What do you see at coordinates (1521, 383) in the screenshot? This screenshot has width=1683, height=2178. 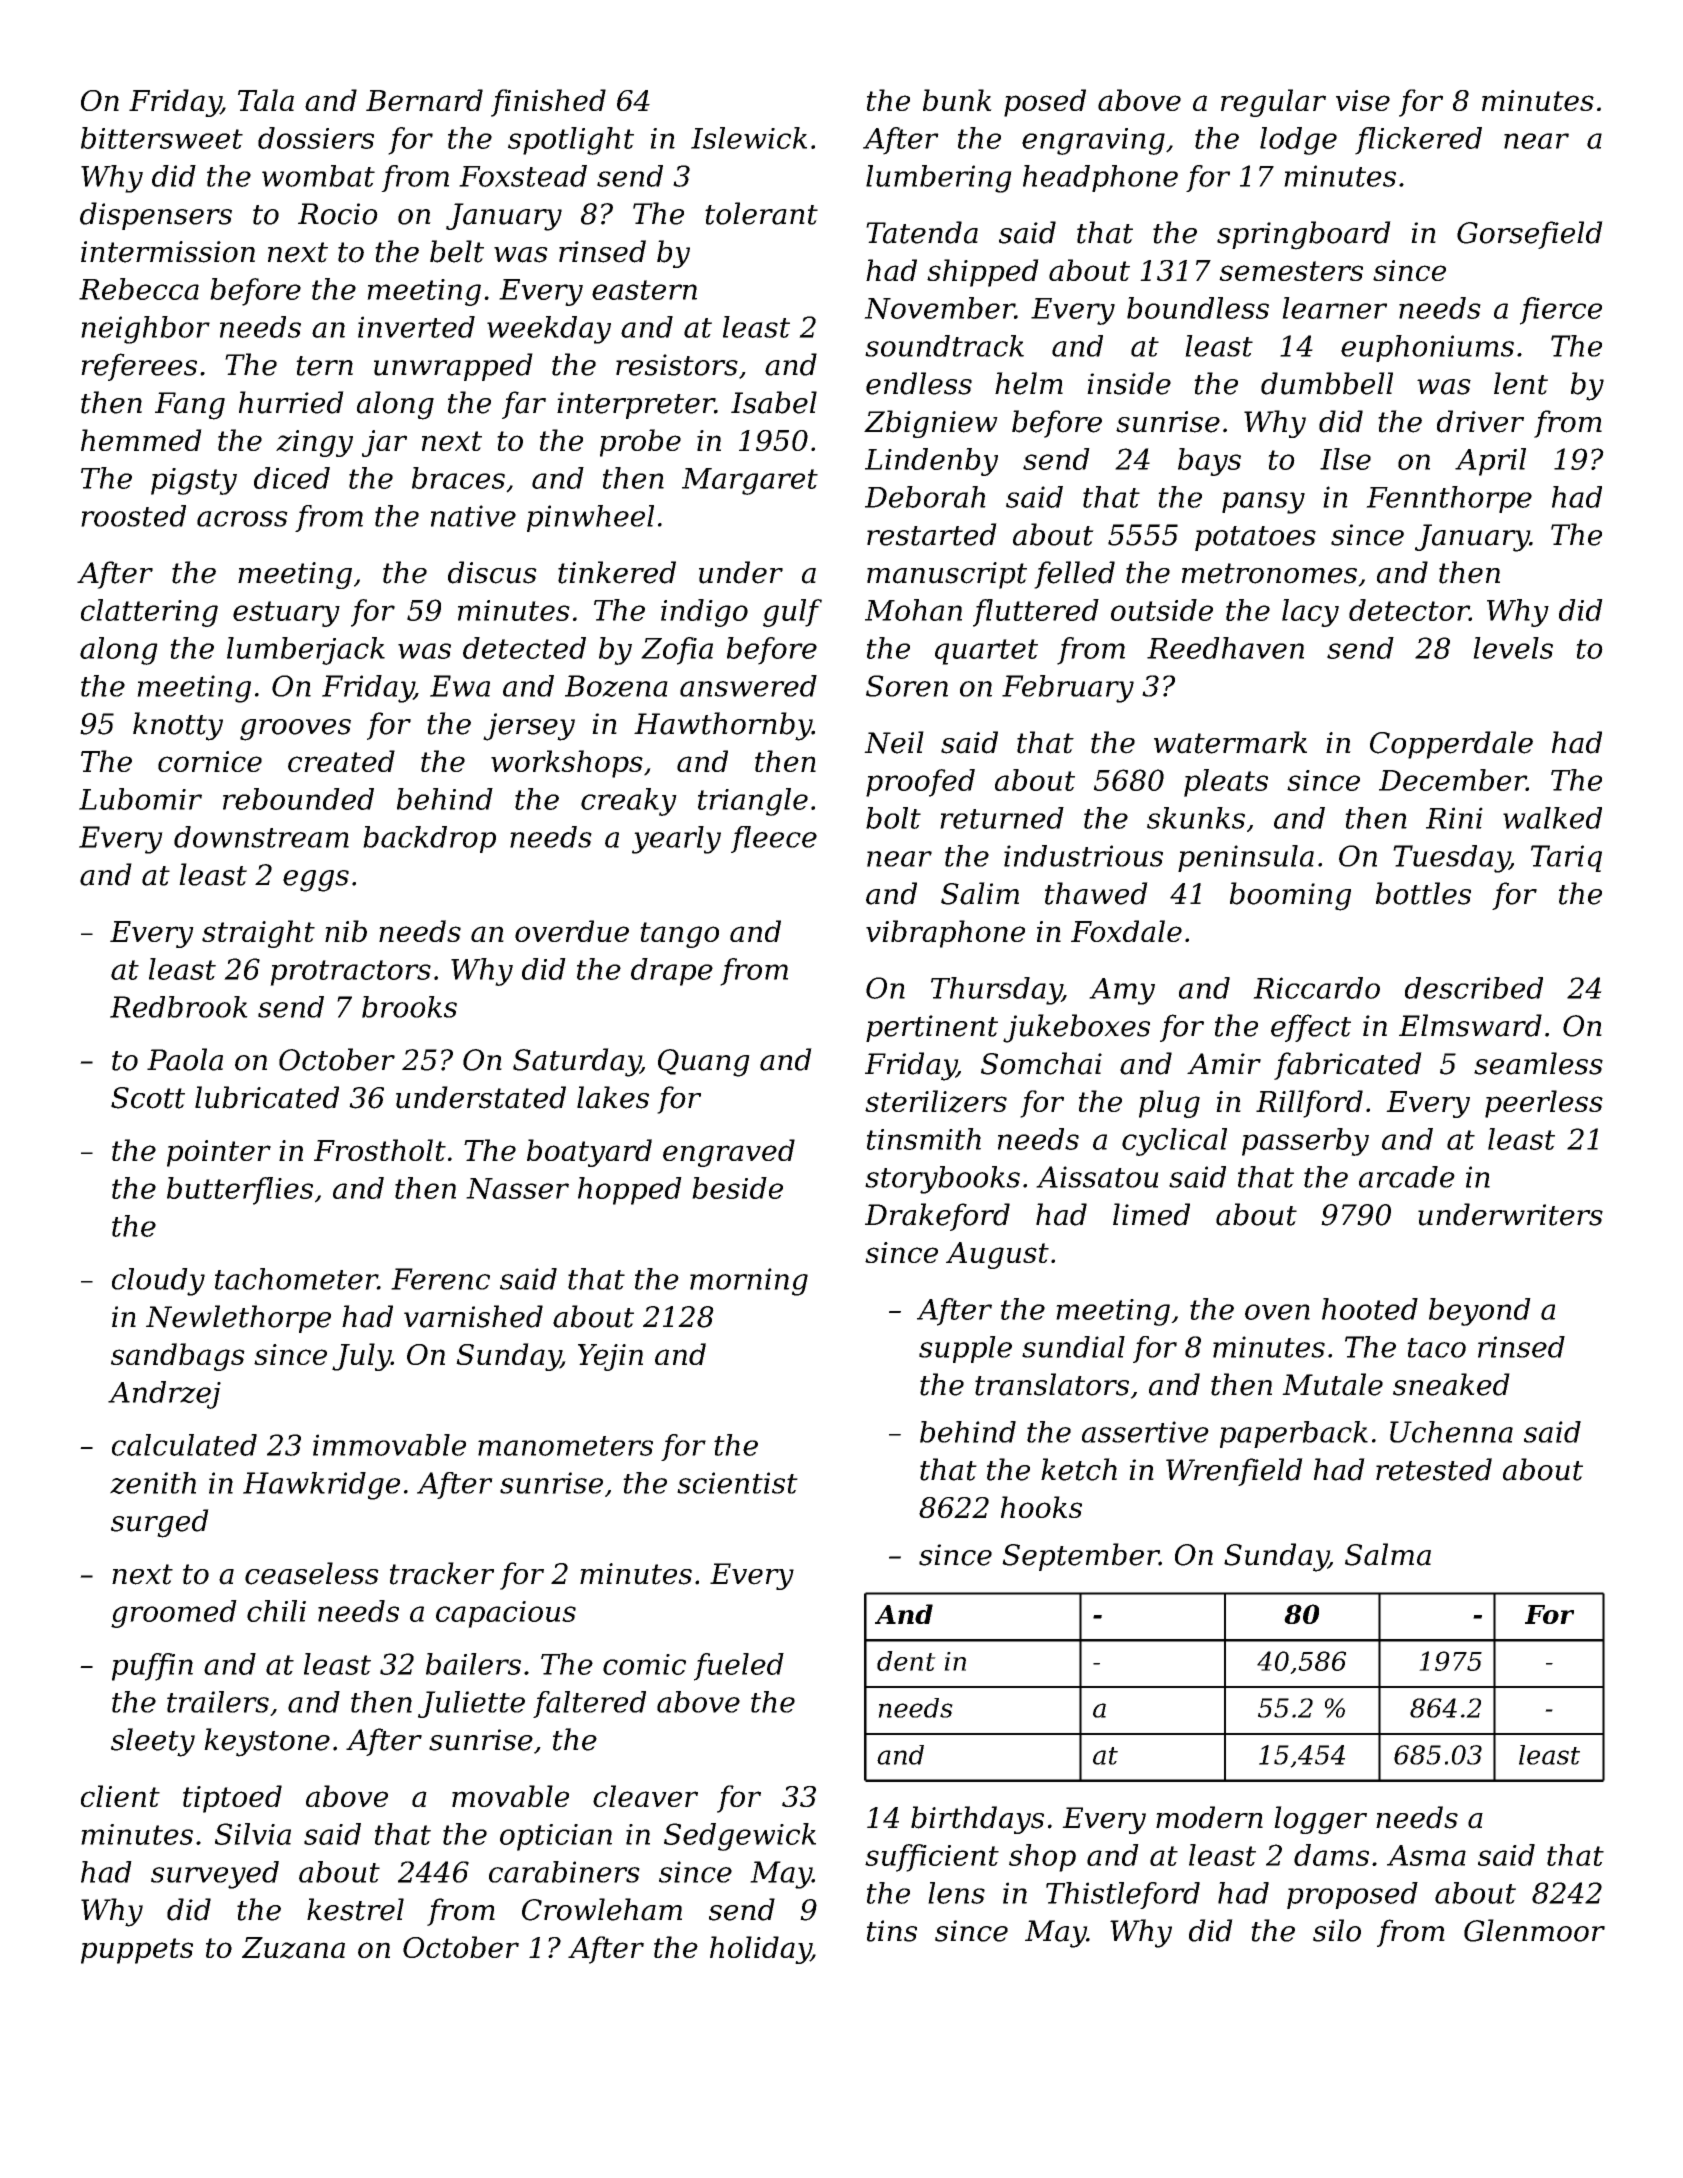 I see `lent` at bounding box center [1521, 383].
